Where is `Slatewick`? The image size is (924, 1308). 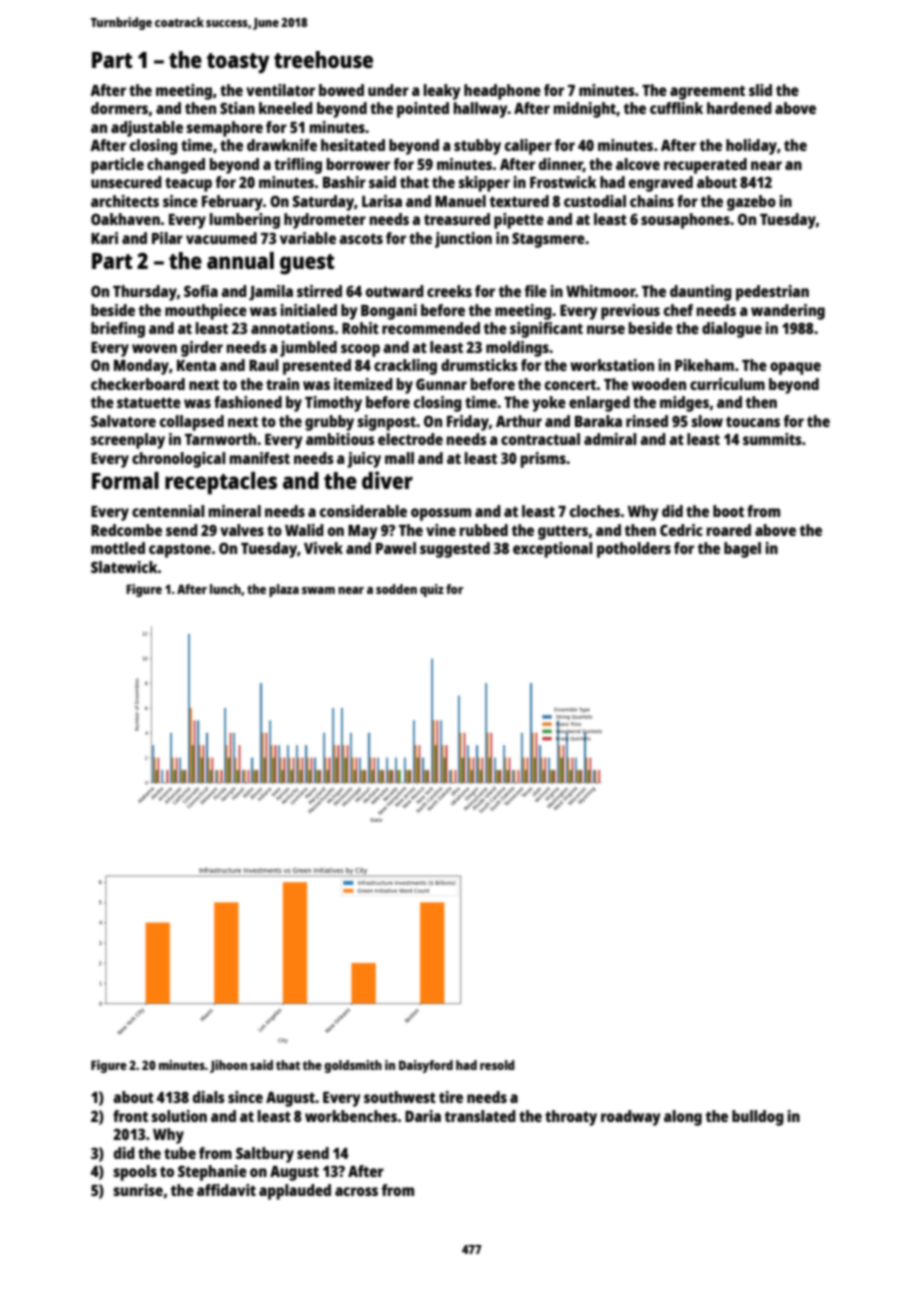
Slatewick is located at coordinates (124, 567).
